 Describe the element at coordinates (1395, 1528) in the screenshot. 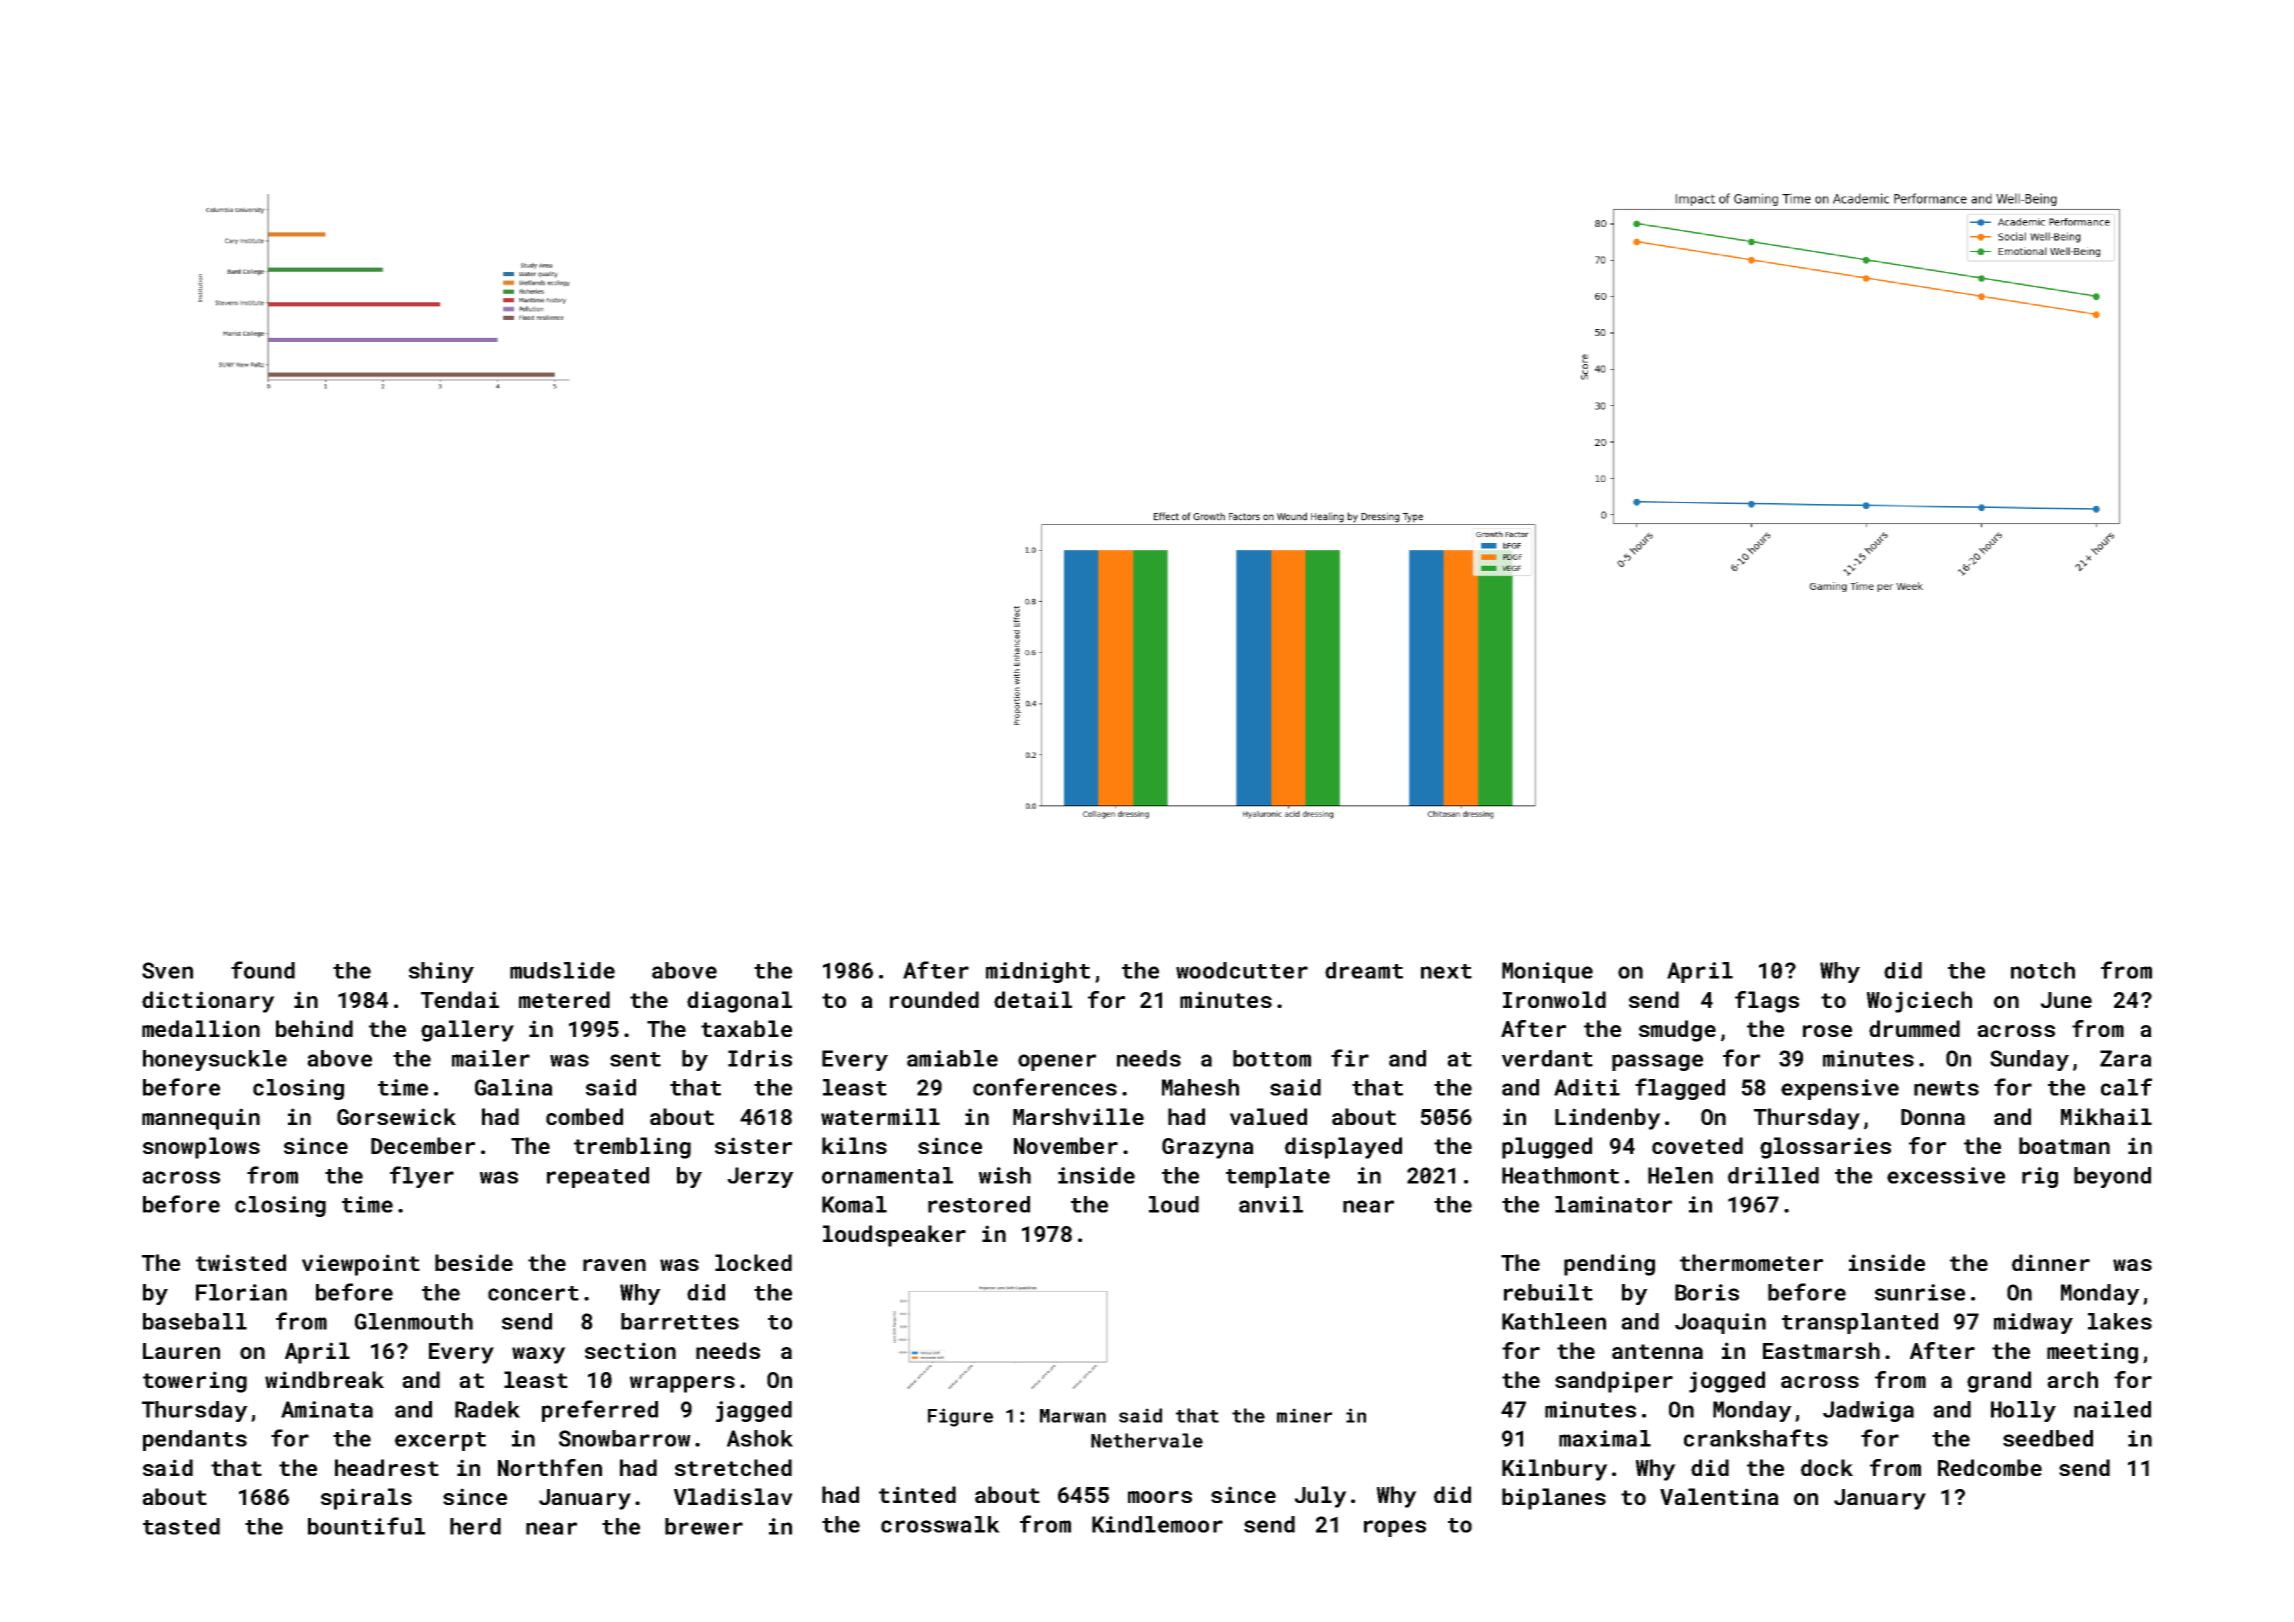

I see `ropes` at that location.
